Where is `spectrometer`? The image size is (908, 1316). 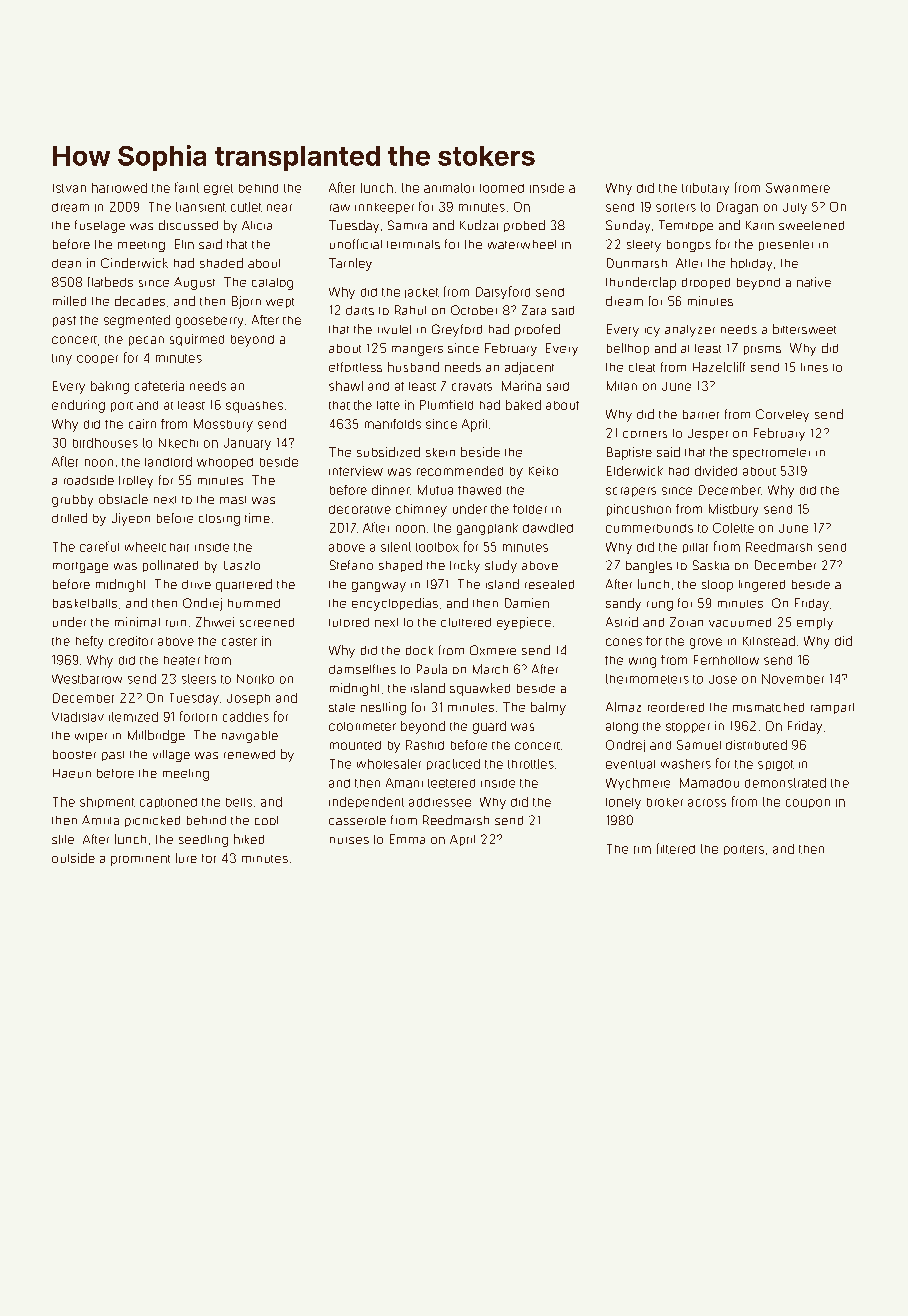 spectrometer is located at coordinates (771, 454).
